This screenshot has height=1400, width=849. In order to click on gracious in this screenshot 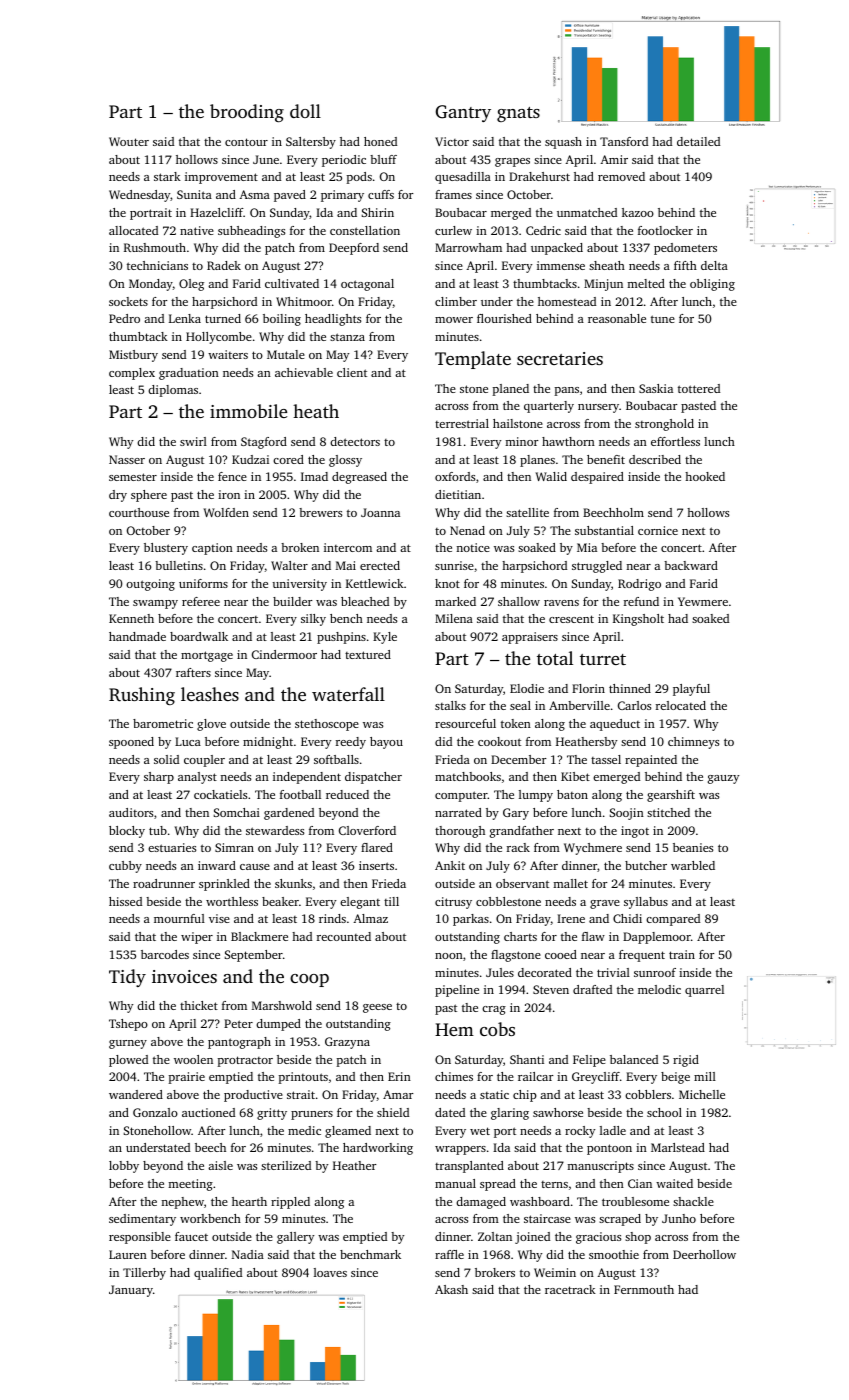, I will do `click(598, 1238)`.
